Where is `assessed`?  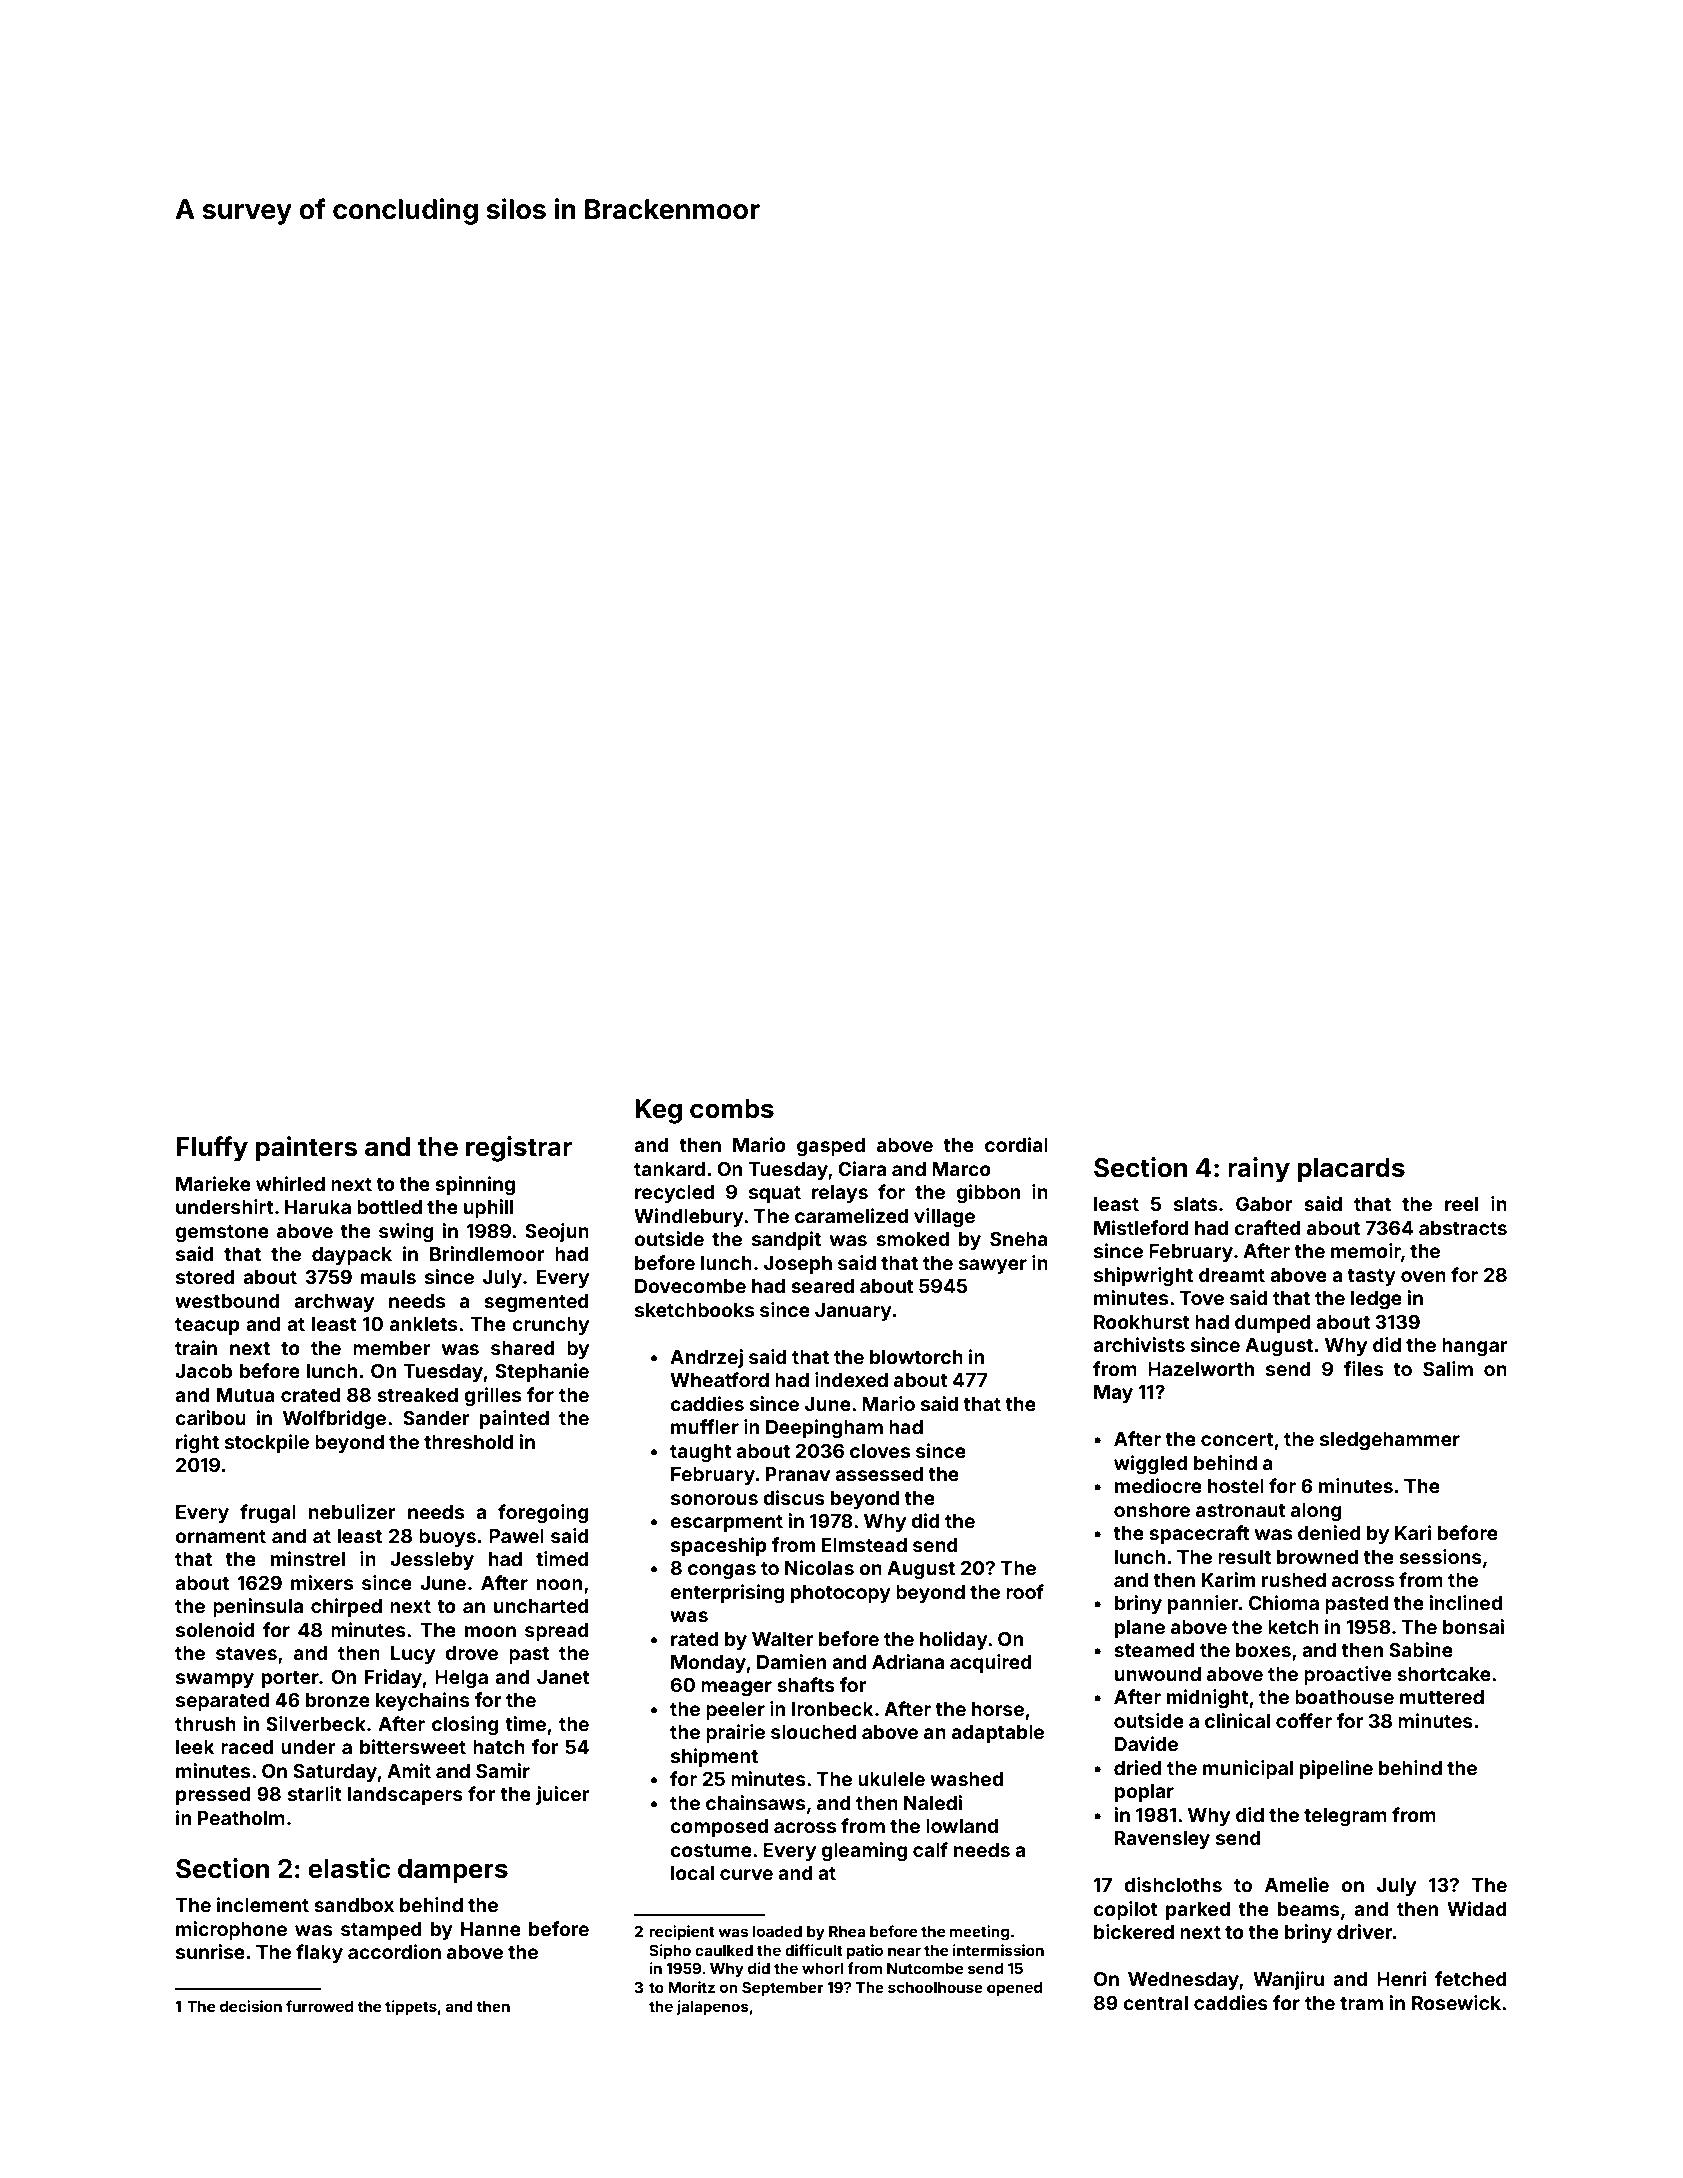 assessed is located at coordinates (879, 1474).
